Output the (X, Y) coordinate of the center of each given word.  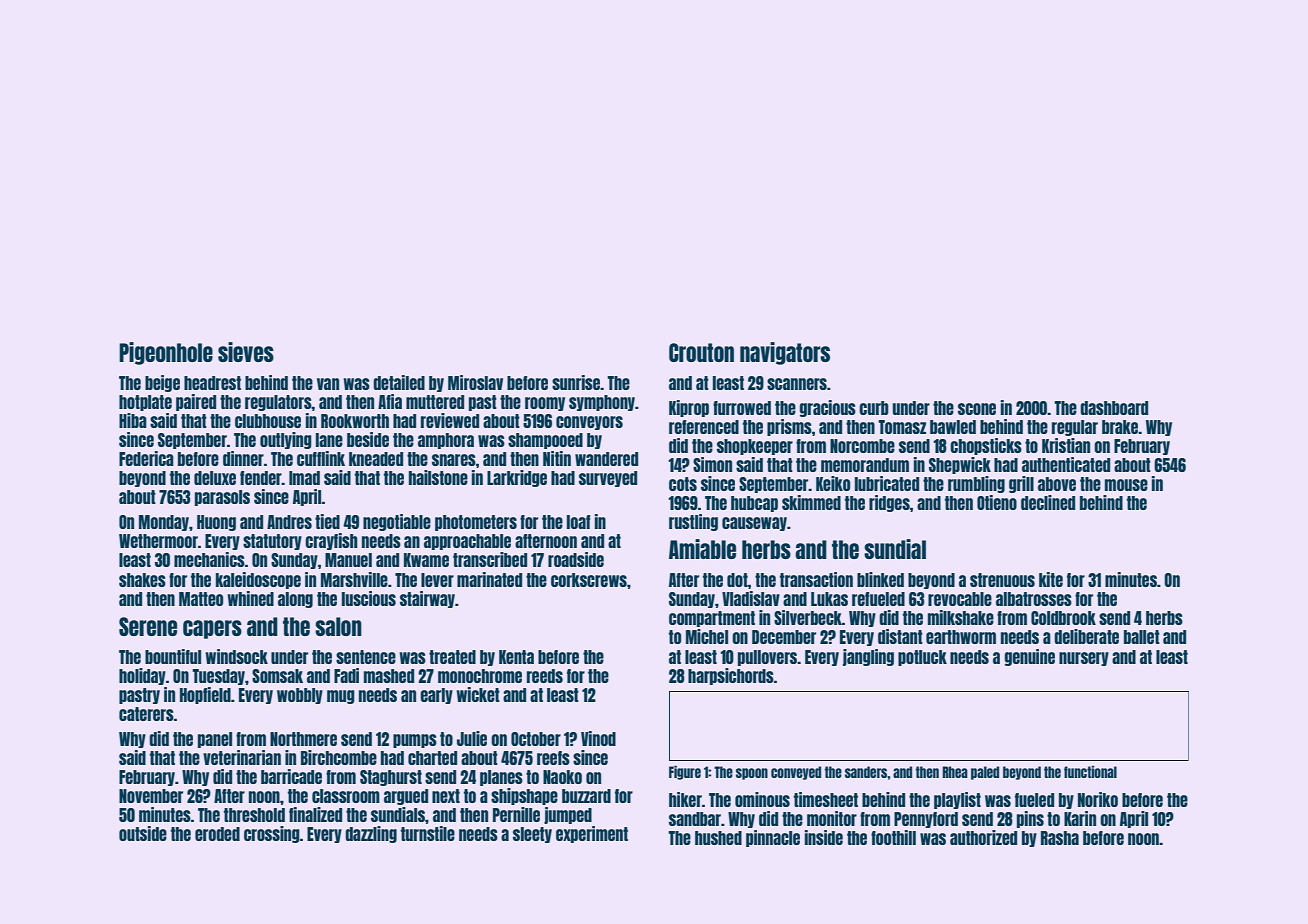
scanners (797, 384)
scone (977, 409)
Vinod (598, 738)
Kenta (516, 657)
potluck (922, 658)
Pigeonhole (166, 353)
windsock (236, 656)
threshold (254, 815)
